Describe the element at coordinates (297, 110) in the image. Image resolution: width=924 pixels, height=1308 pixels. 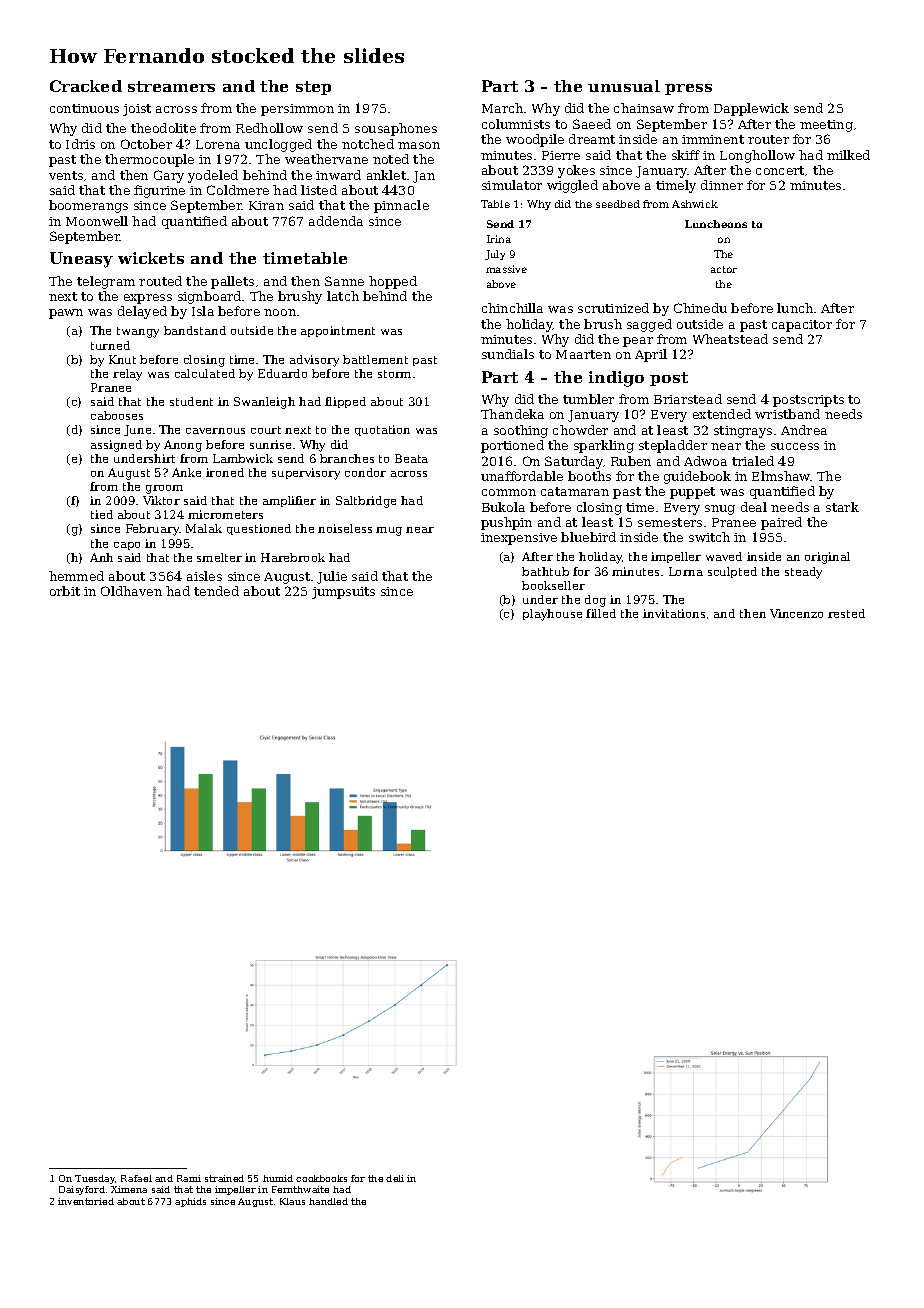
I see `persimmon` at that location.
